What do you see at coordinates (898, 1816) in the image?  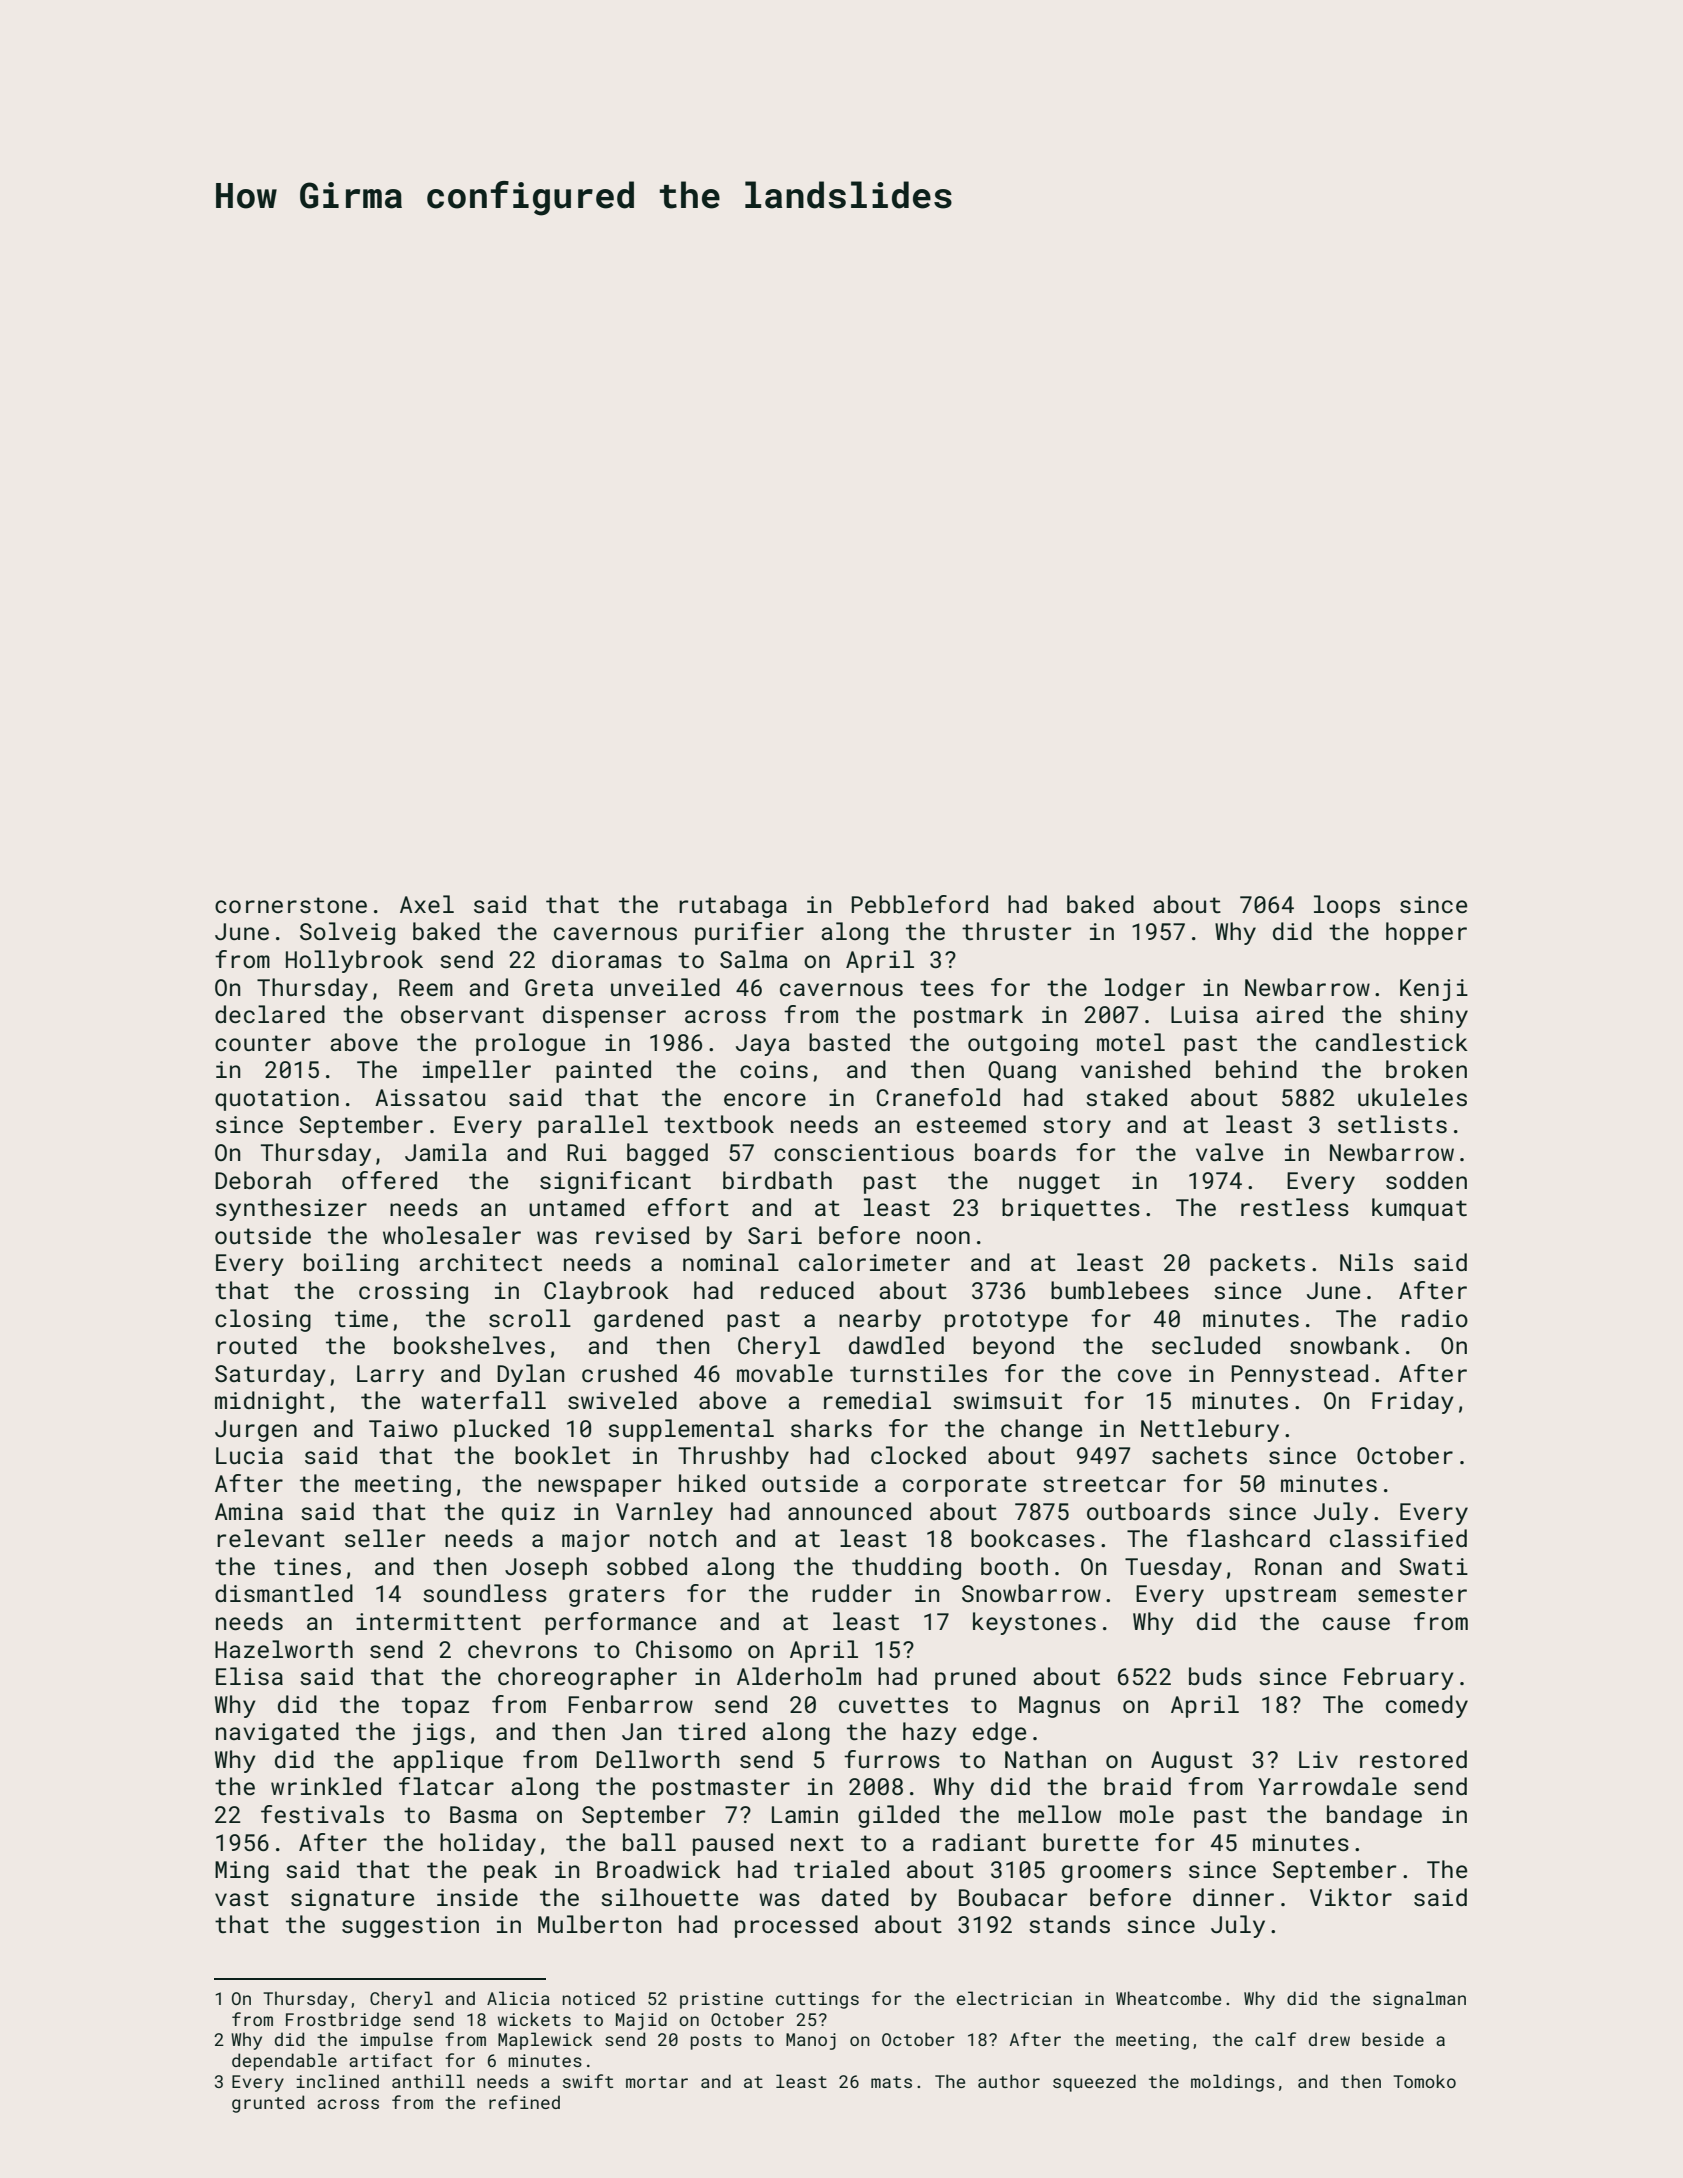 I see `gilded` at bounding box center [898, 1816].
